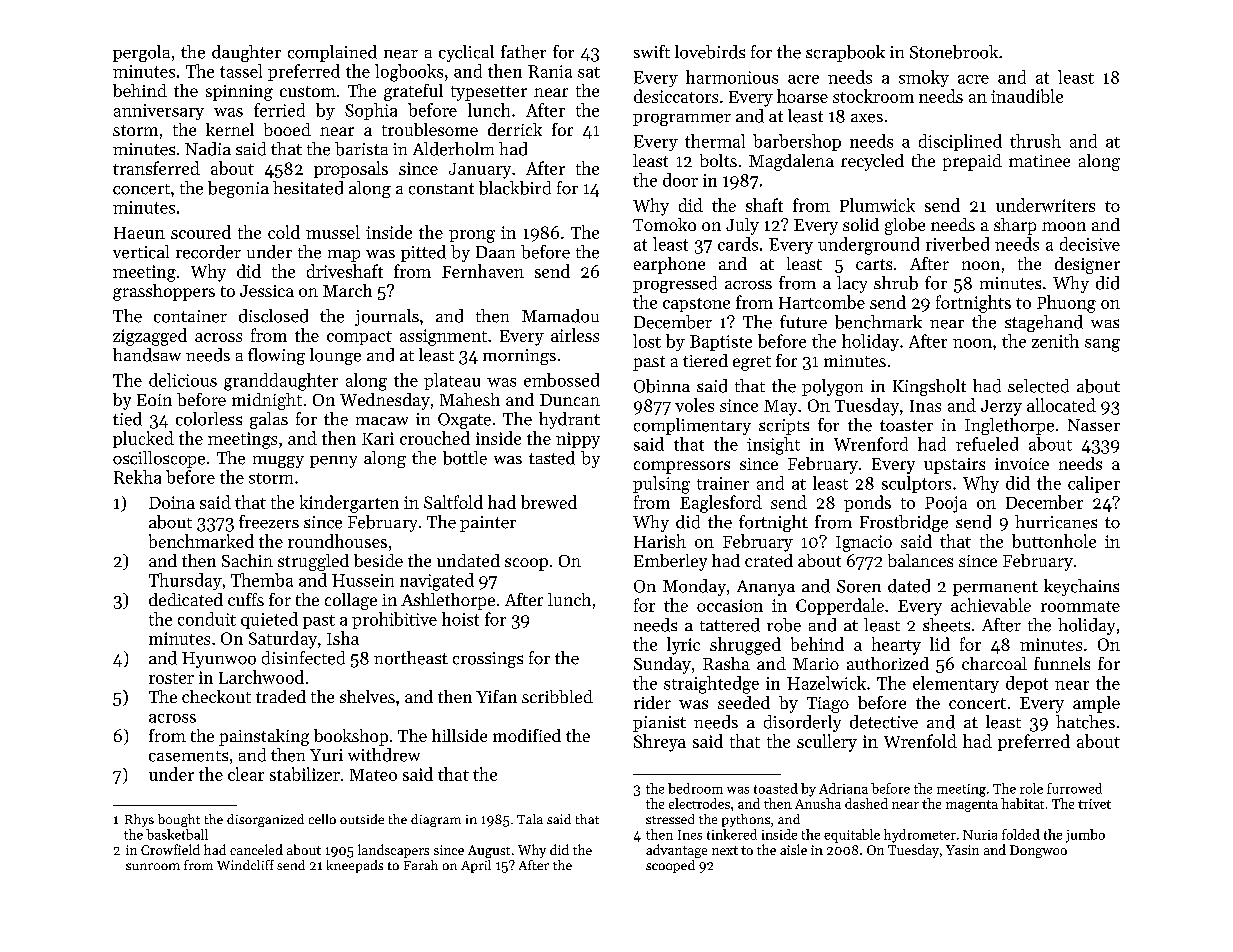 The image size is (1233, 952). Describe the element at coordinates (1102, 345) in the image. I see `sang` at that location.
